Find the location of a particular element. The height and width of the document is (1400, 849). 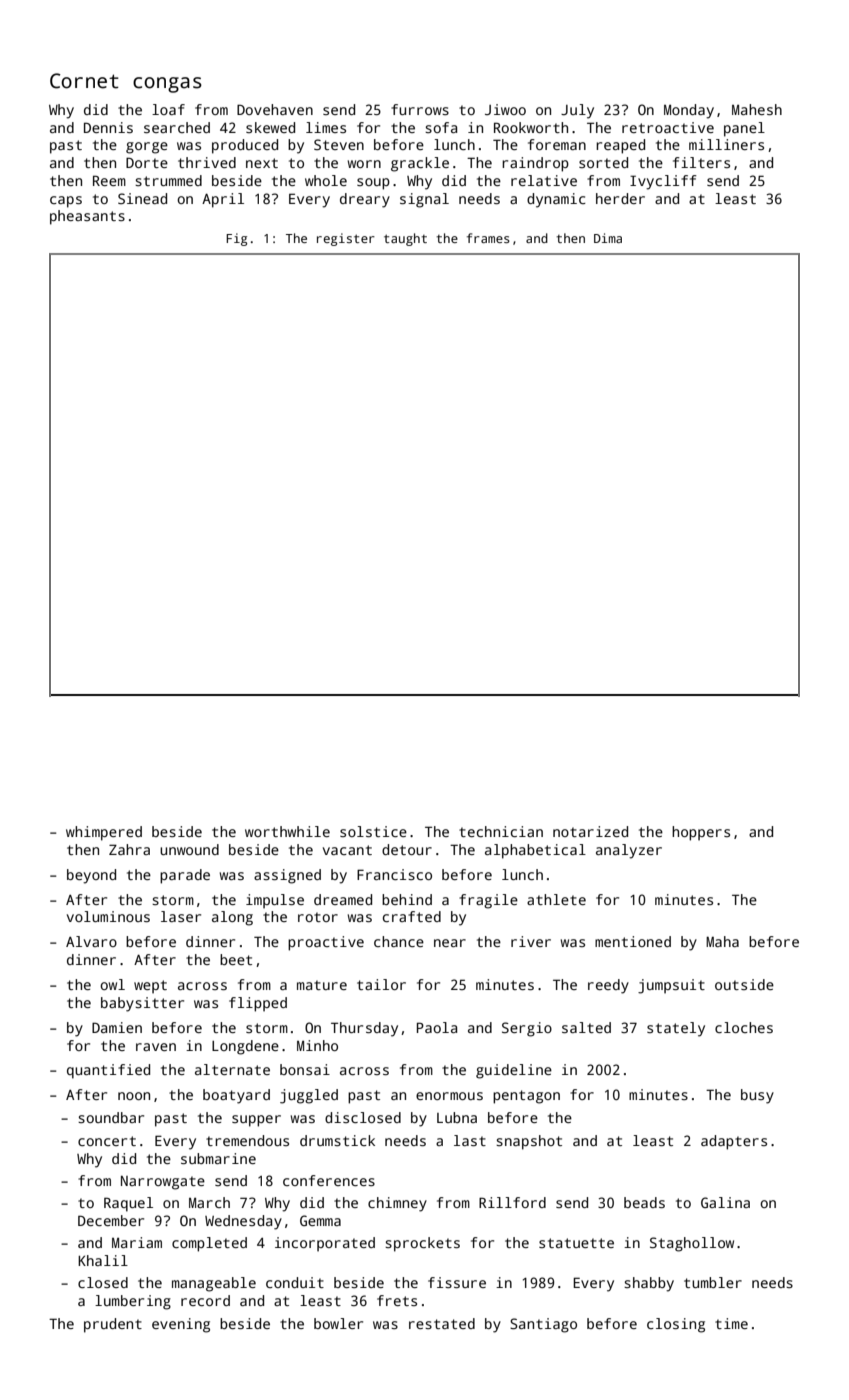

hoppers is located at coordinates (701, 833).
